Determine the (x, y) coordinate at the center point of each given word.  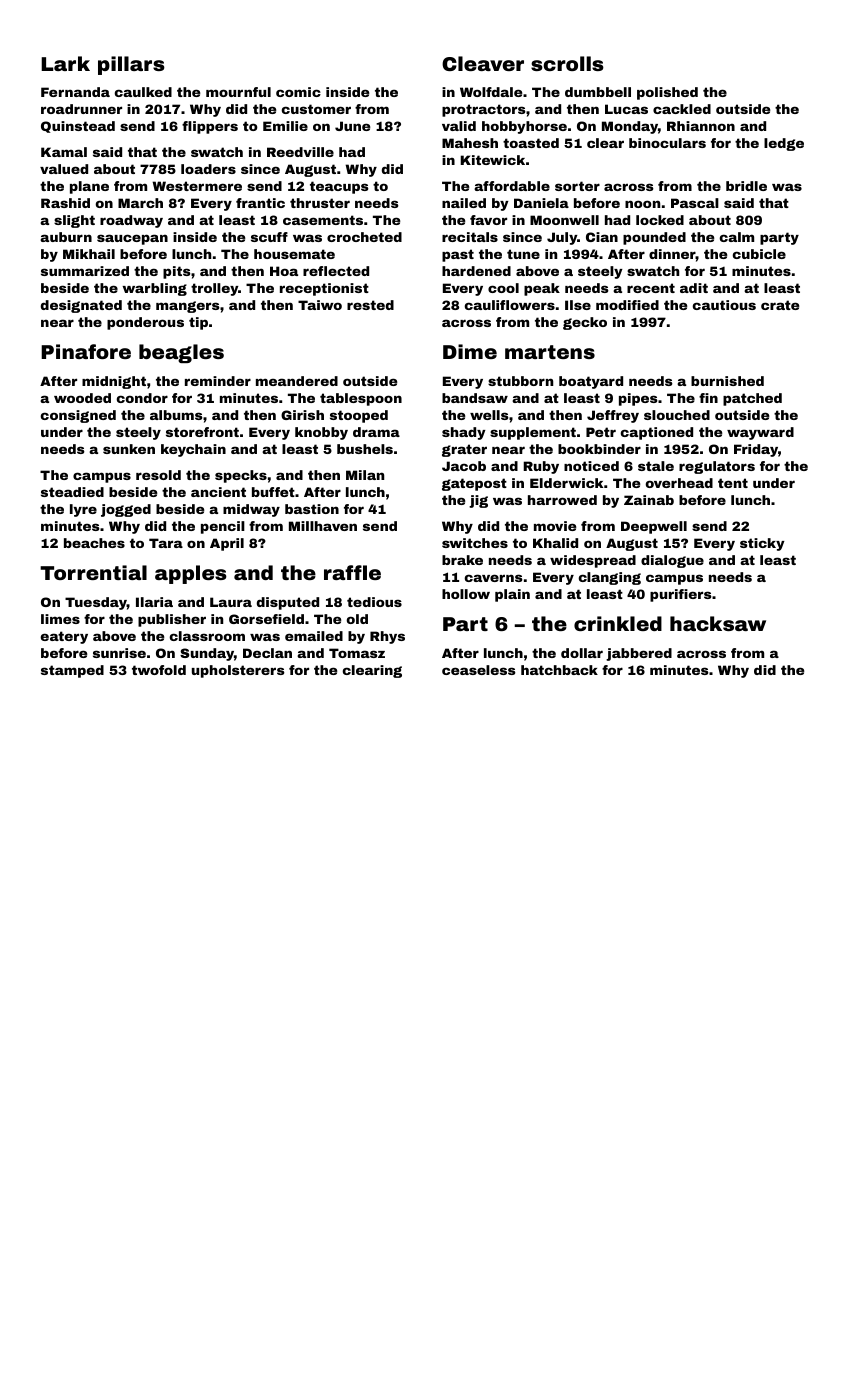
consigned (78, 416)
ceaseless (479, 670)
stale (656, 466)
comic (298, 92)
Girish (302, 415)
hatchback (559, 670)
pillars (131, 65)
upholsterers (238, 671)
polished (667, 93)
